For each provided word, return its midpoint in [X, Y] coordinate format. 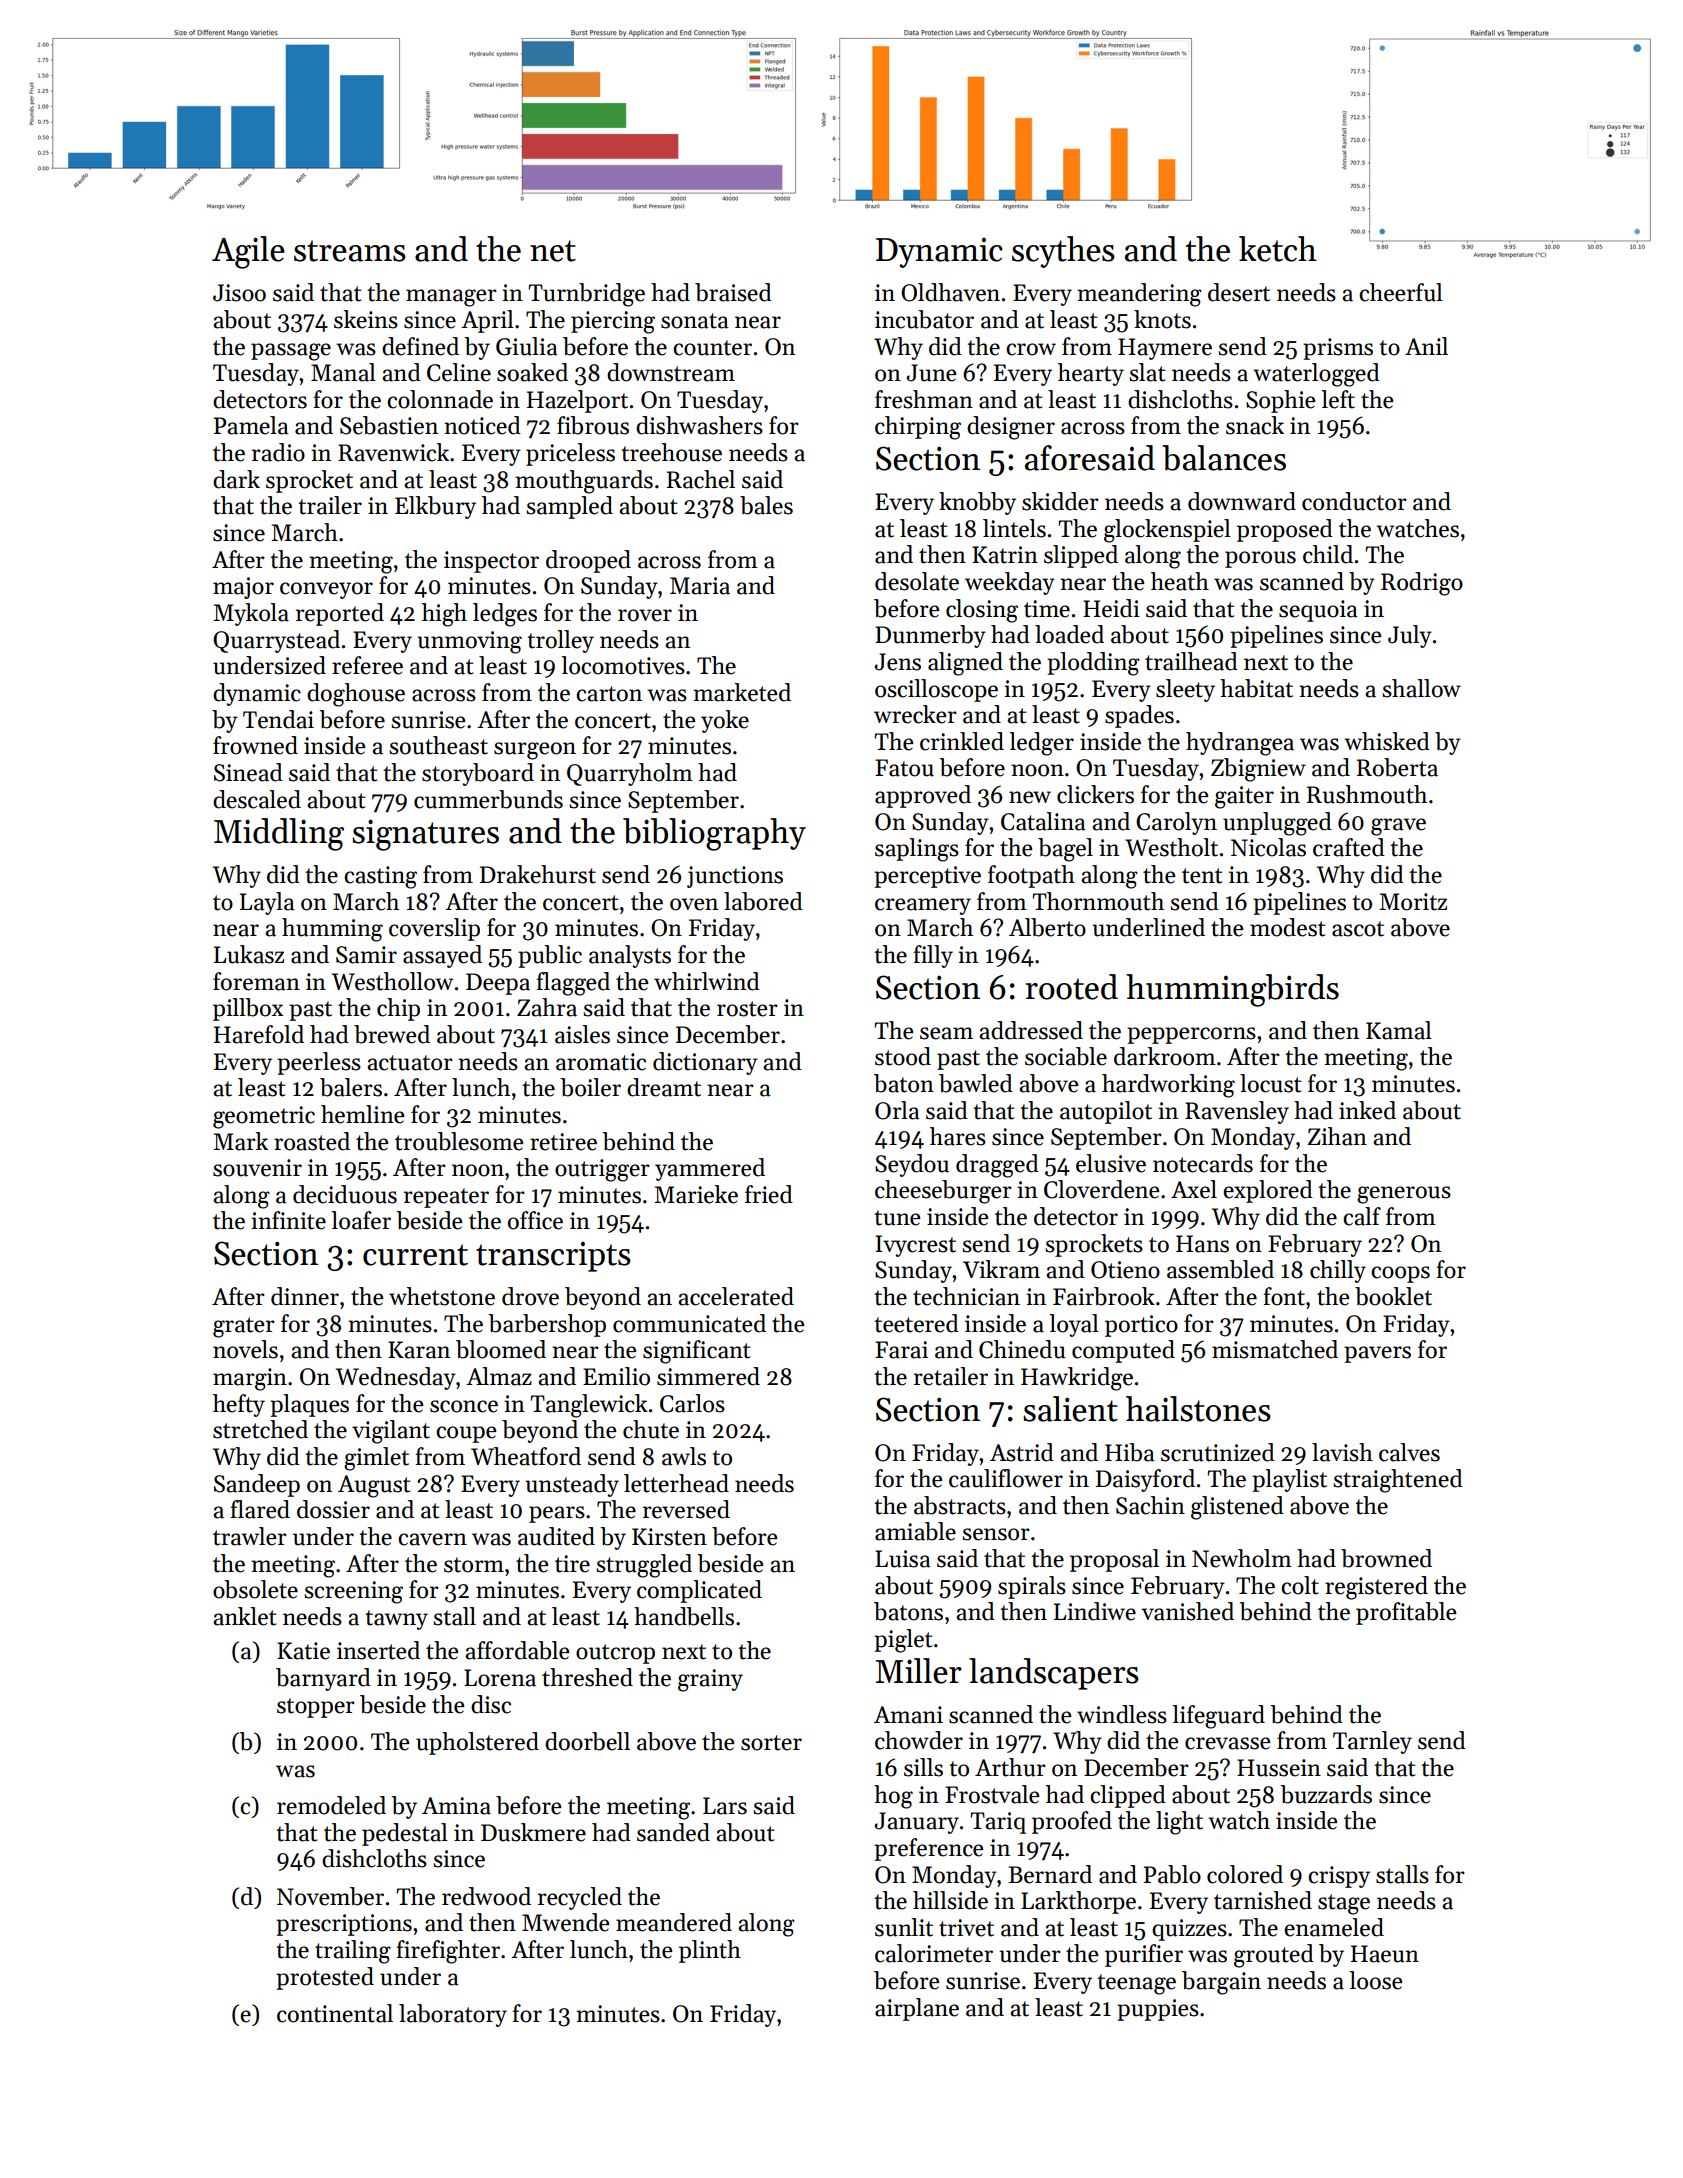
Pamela [251, 425]
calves [1409, 1452]
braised [733, 292]
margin [250, 1379]
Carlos [692, 1403]
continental [335, 2013]
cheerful [1401, 292]
